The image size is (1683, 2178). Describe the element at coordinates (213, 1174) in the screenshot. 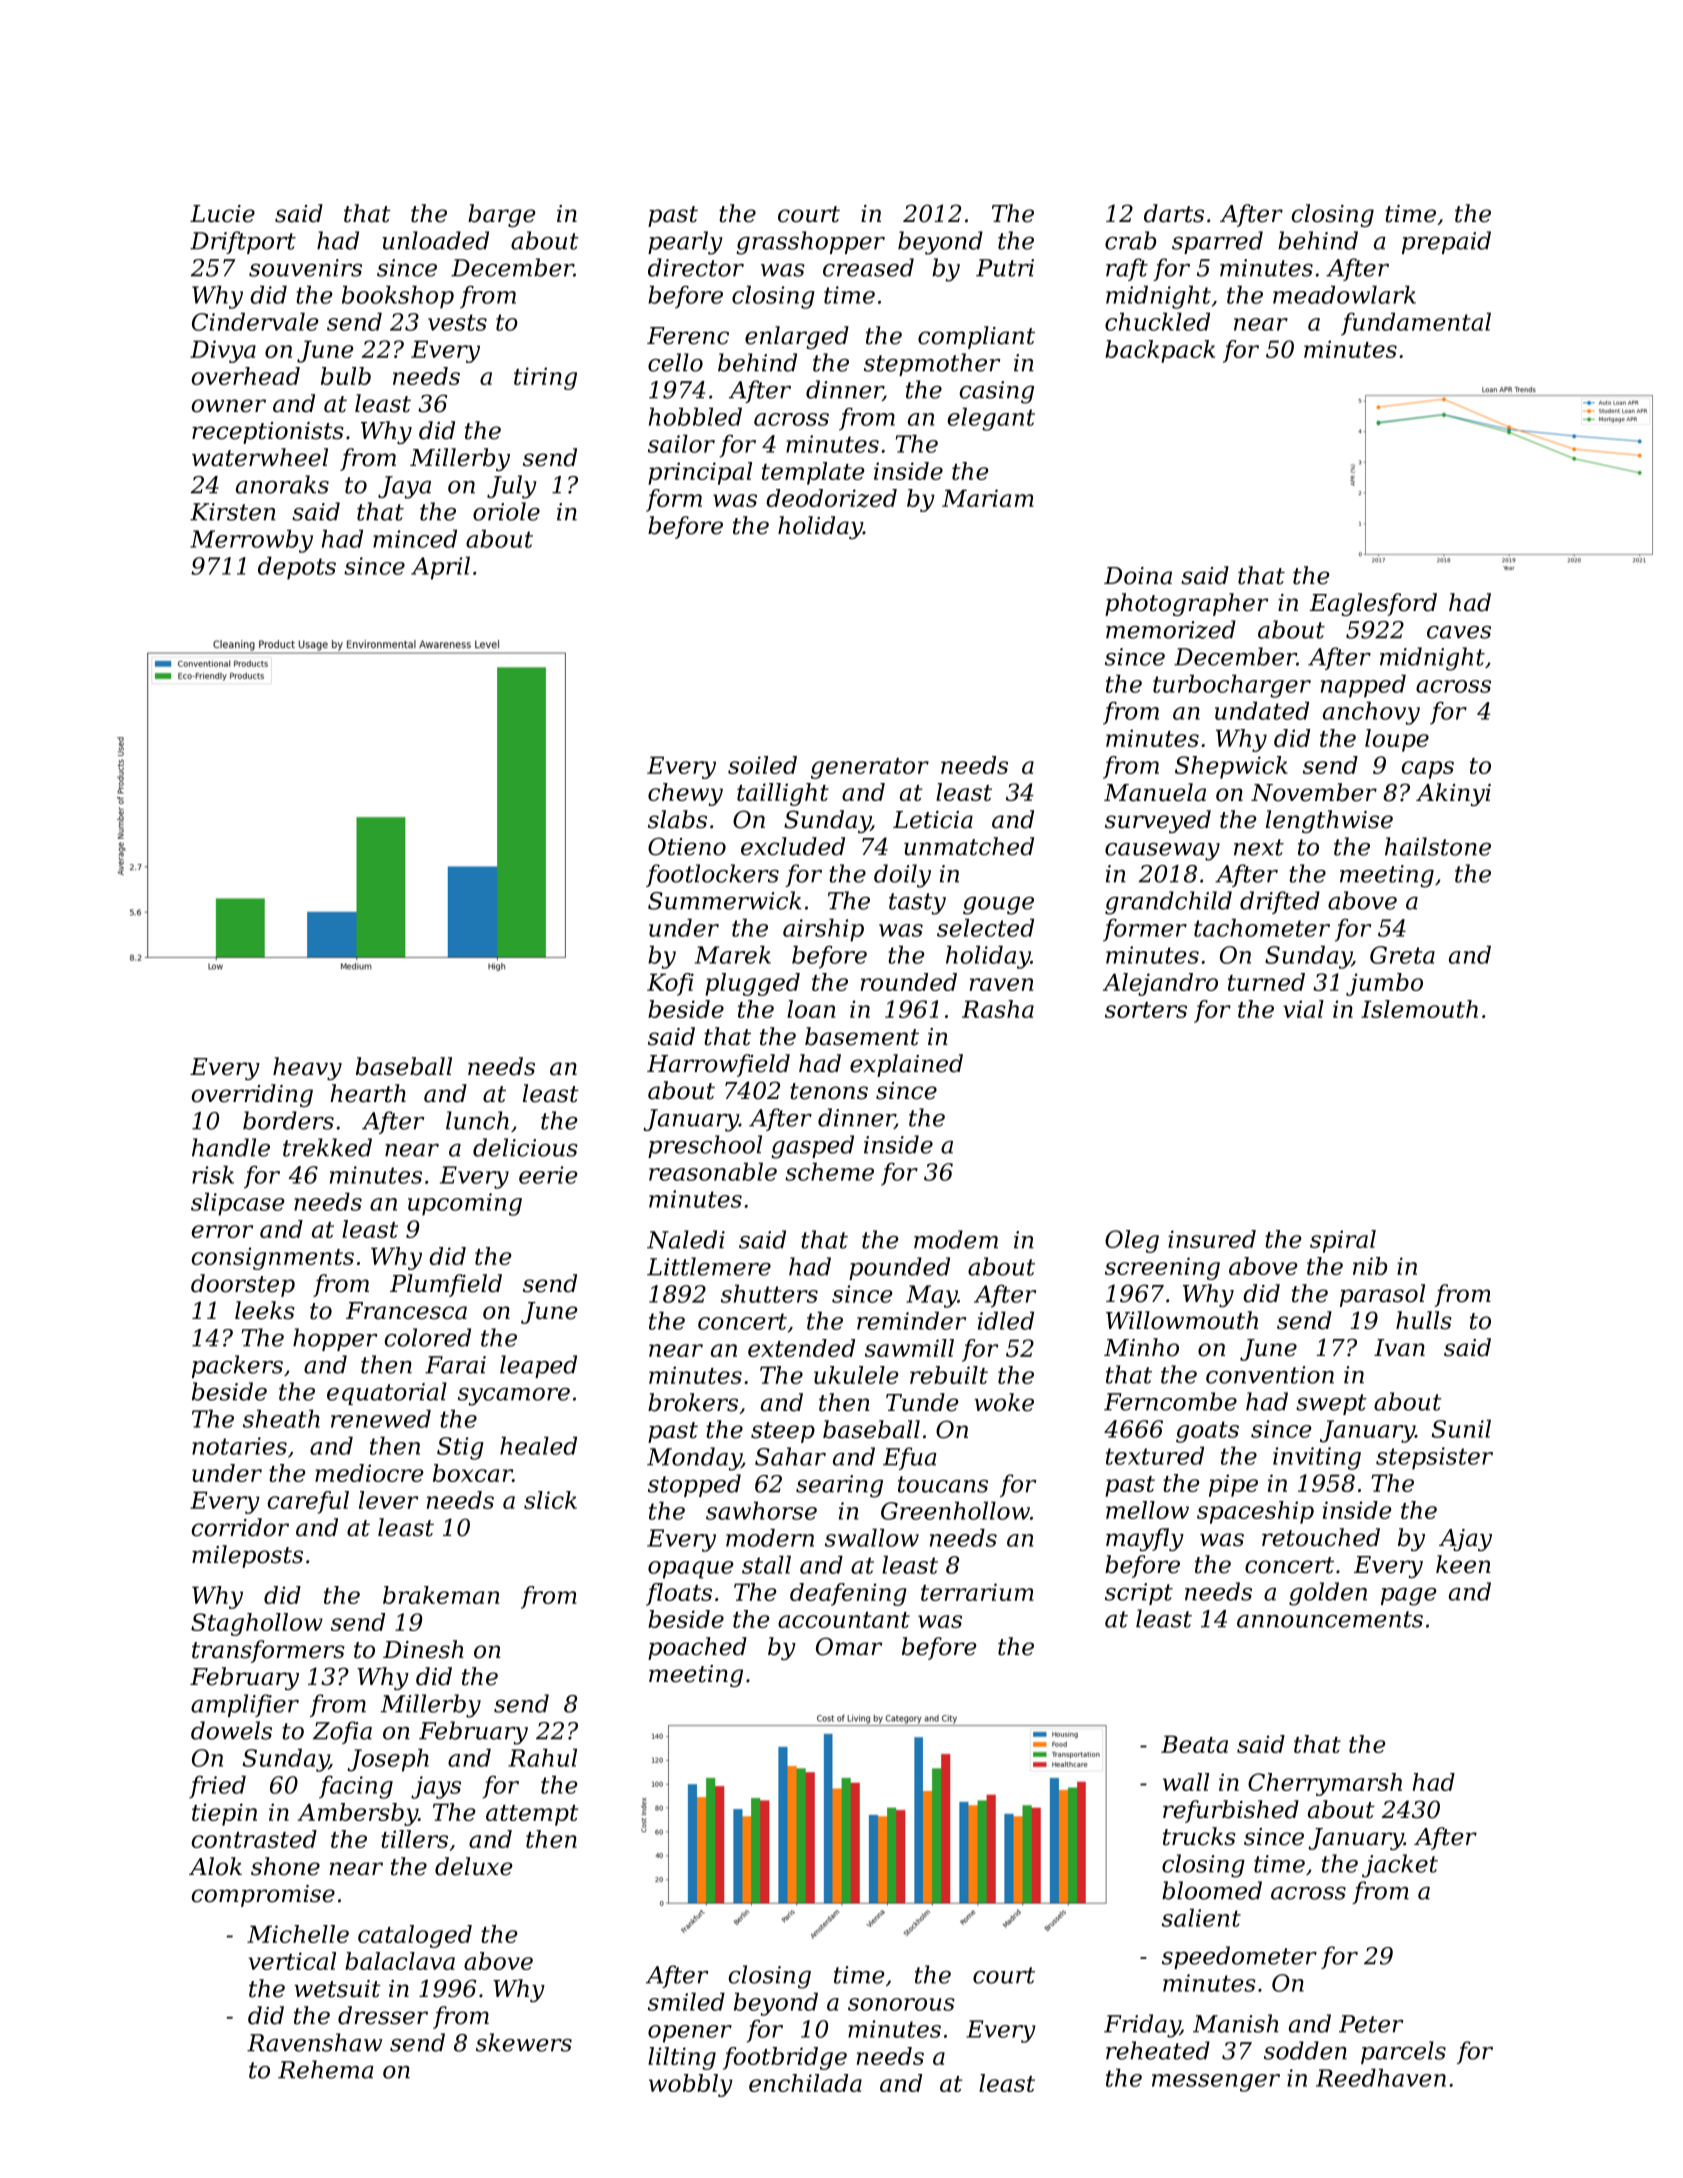

I see `risk` at that location.
